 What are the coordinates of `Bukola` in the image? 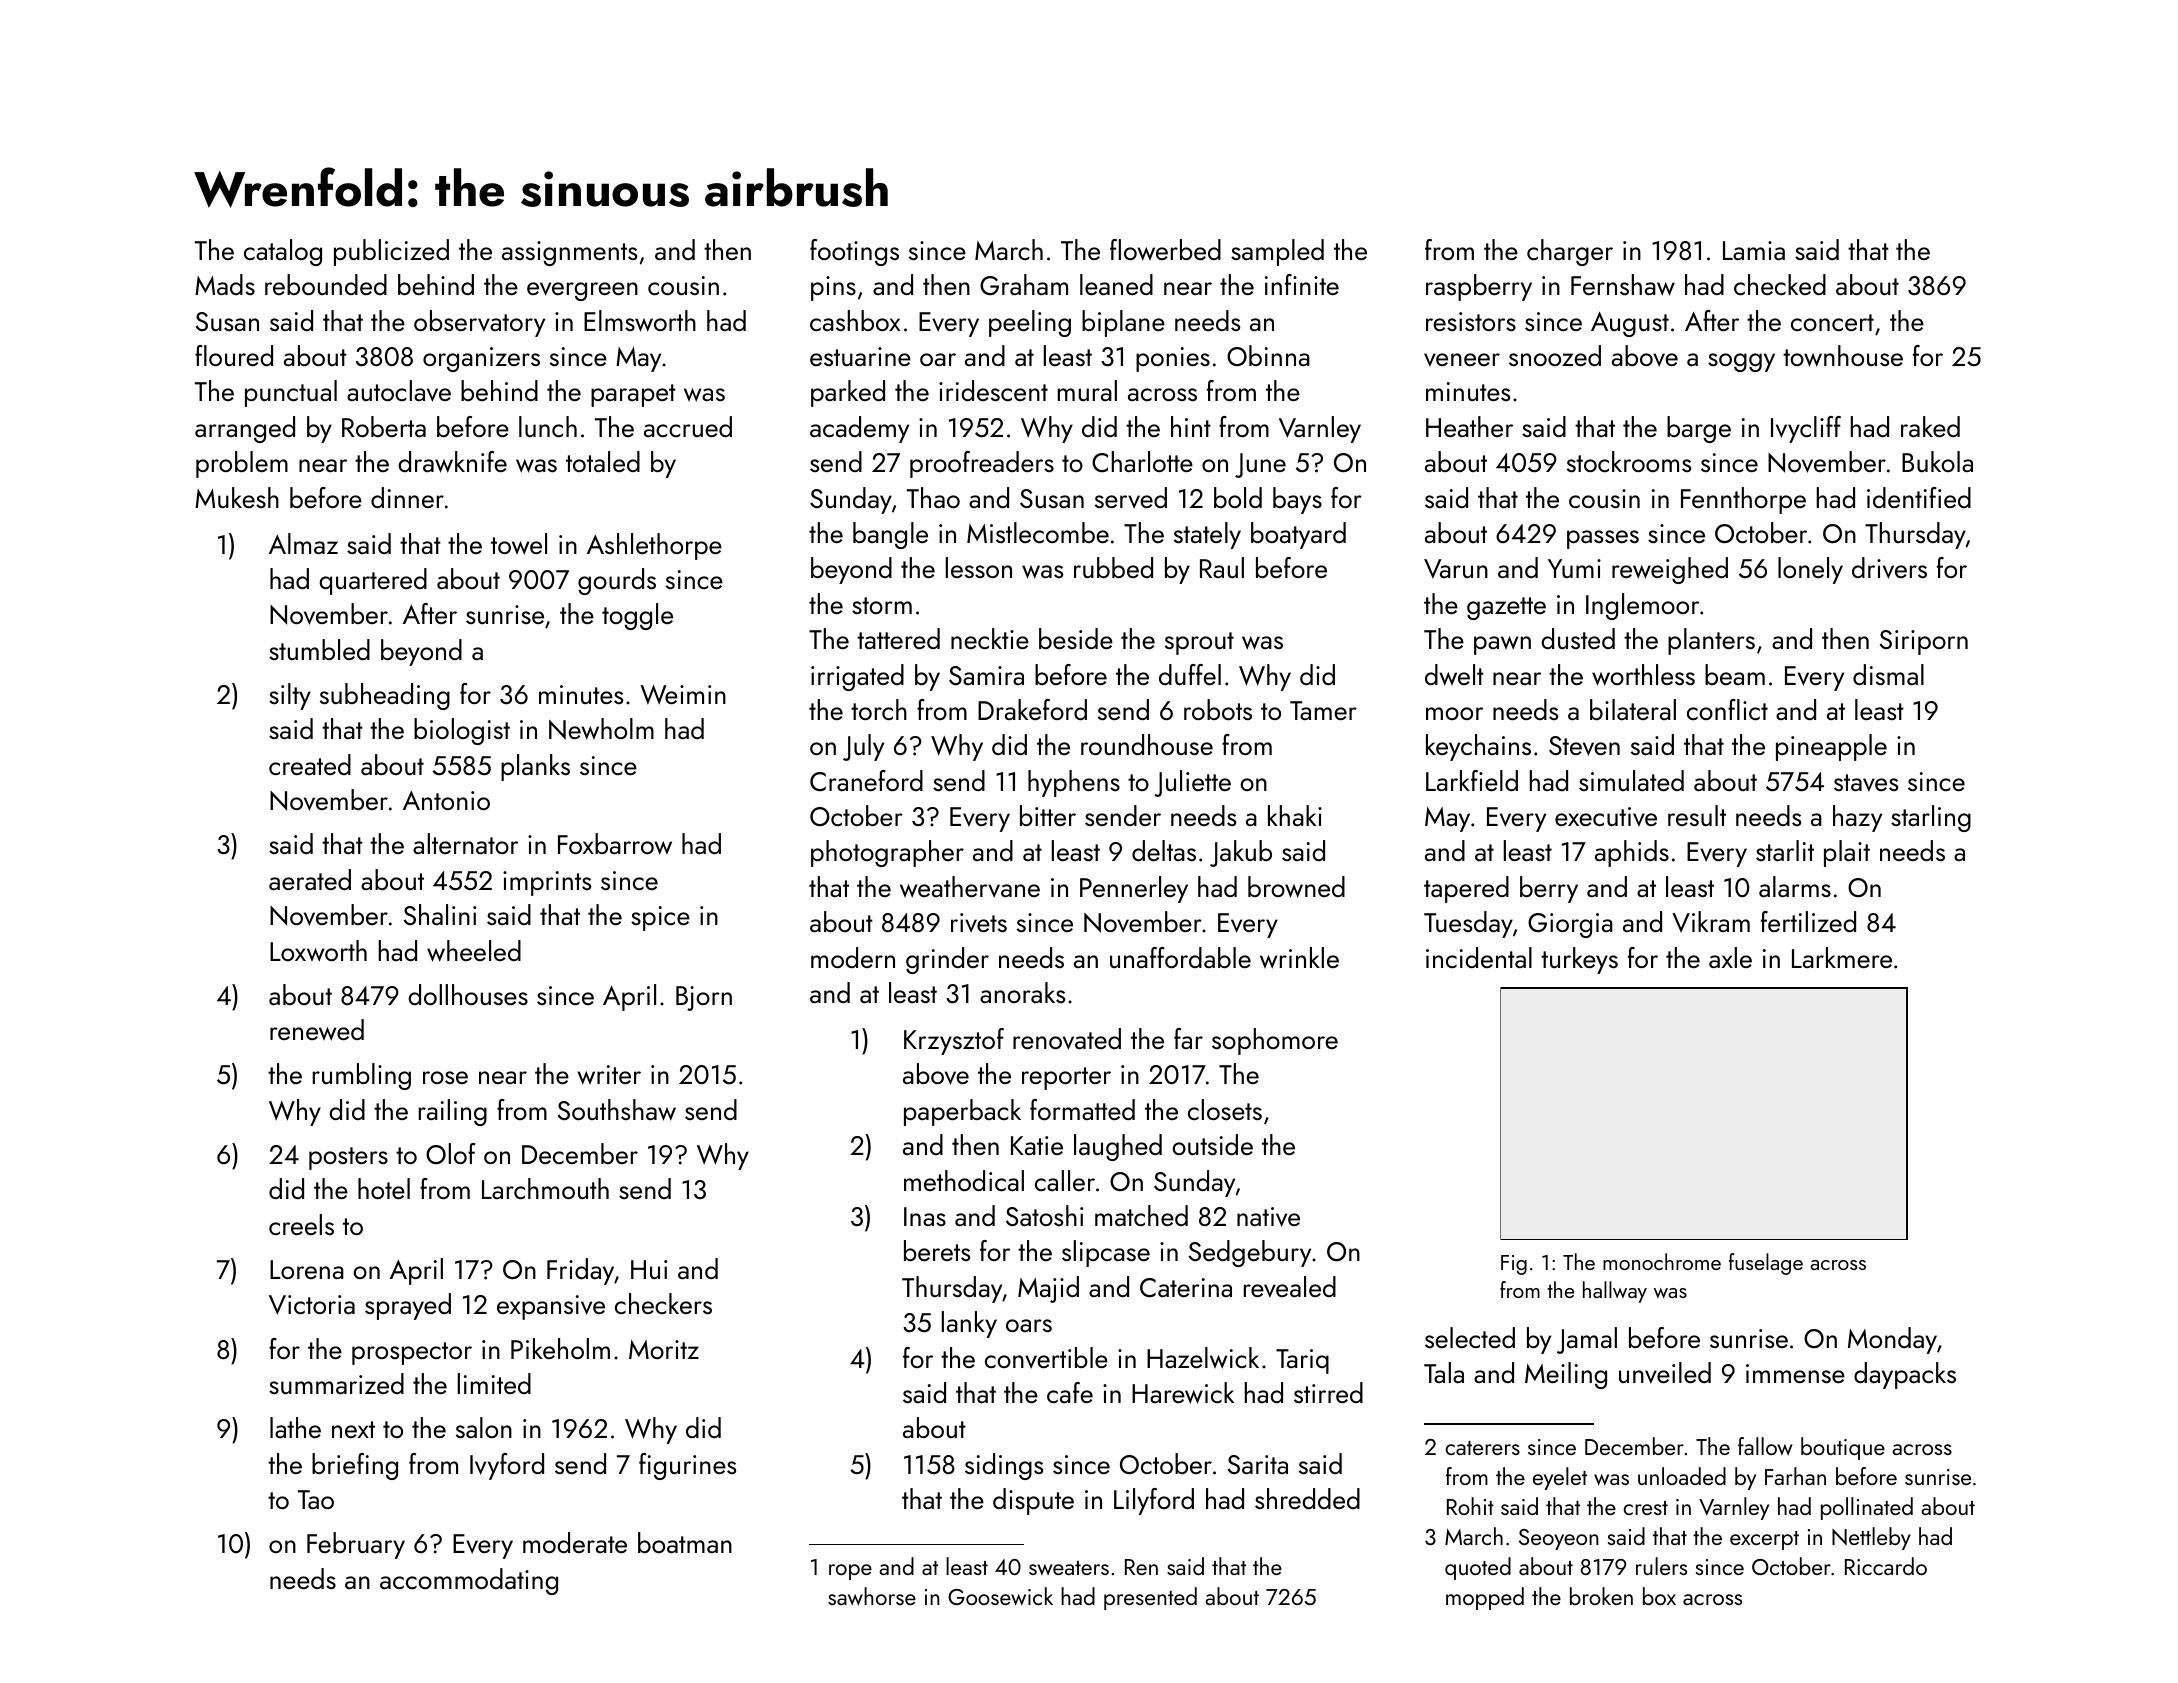 It's located at (1937, 461).
